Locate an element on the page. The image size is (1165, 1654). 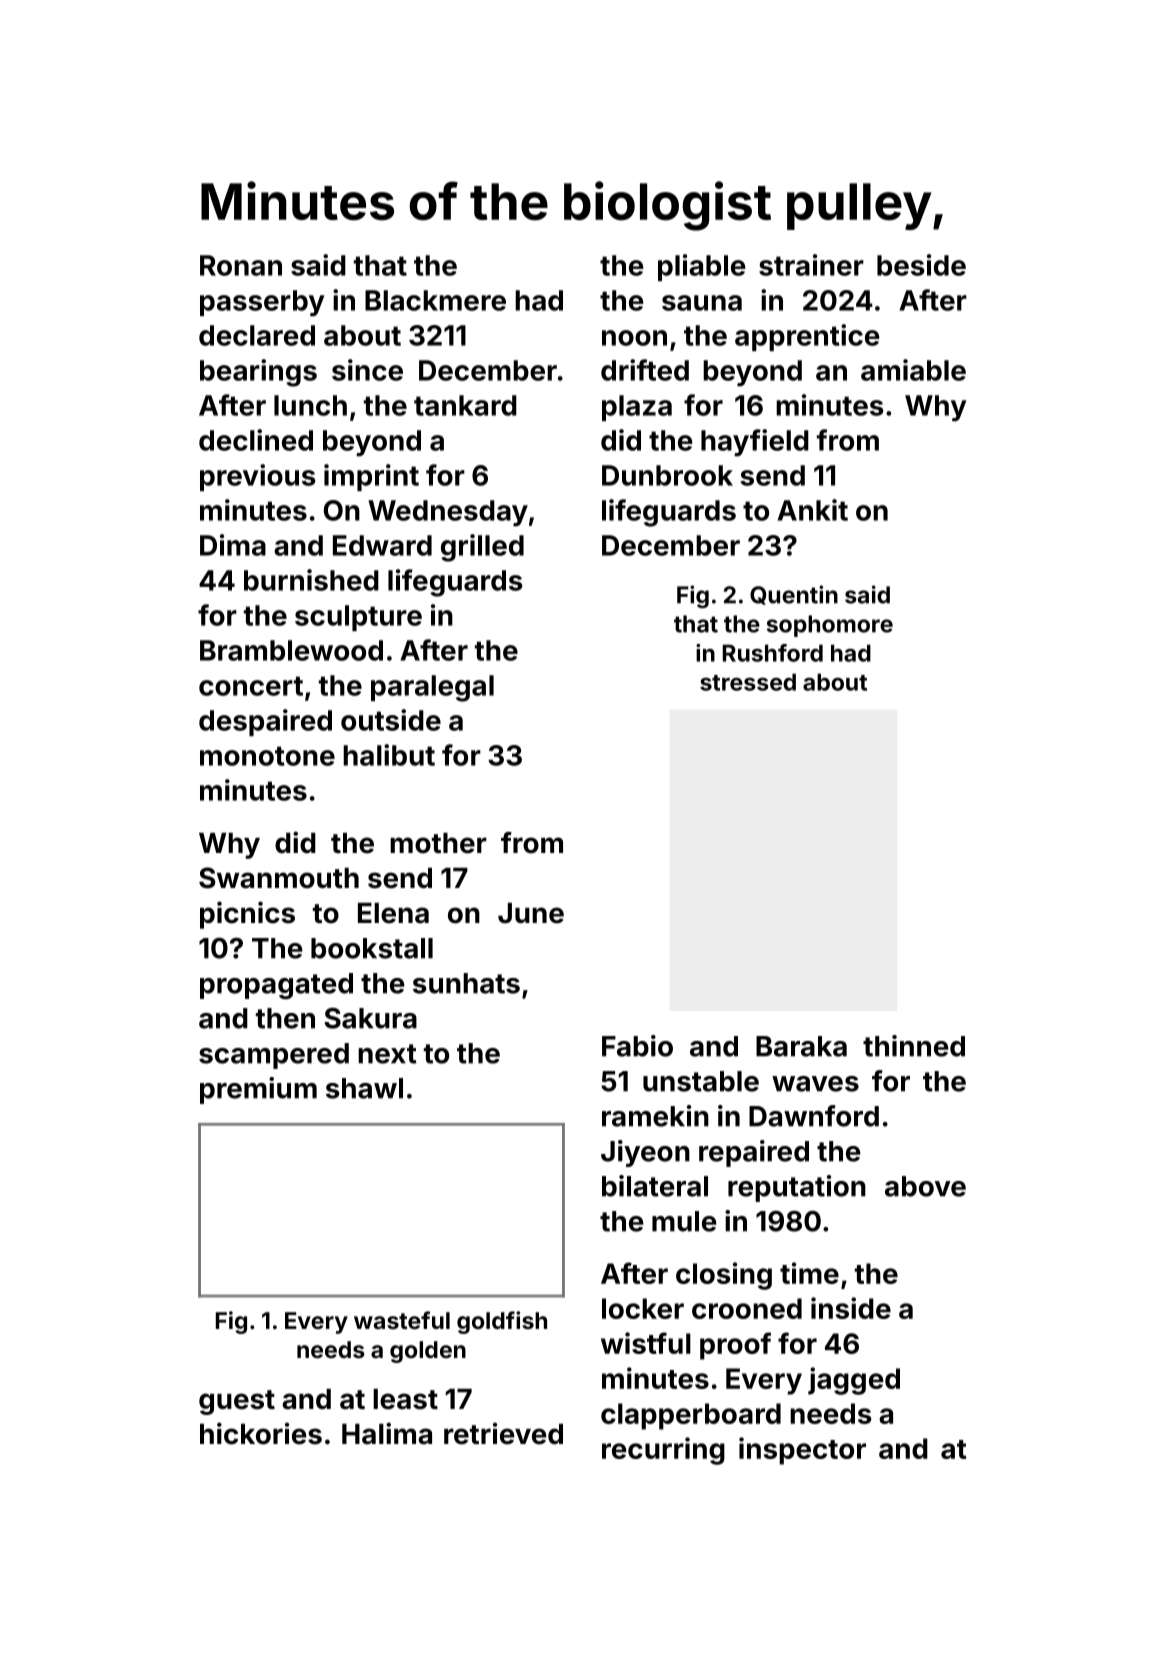
wistful is located at coordinates (646, 1343).
